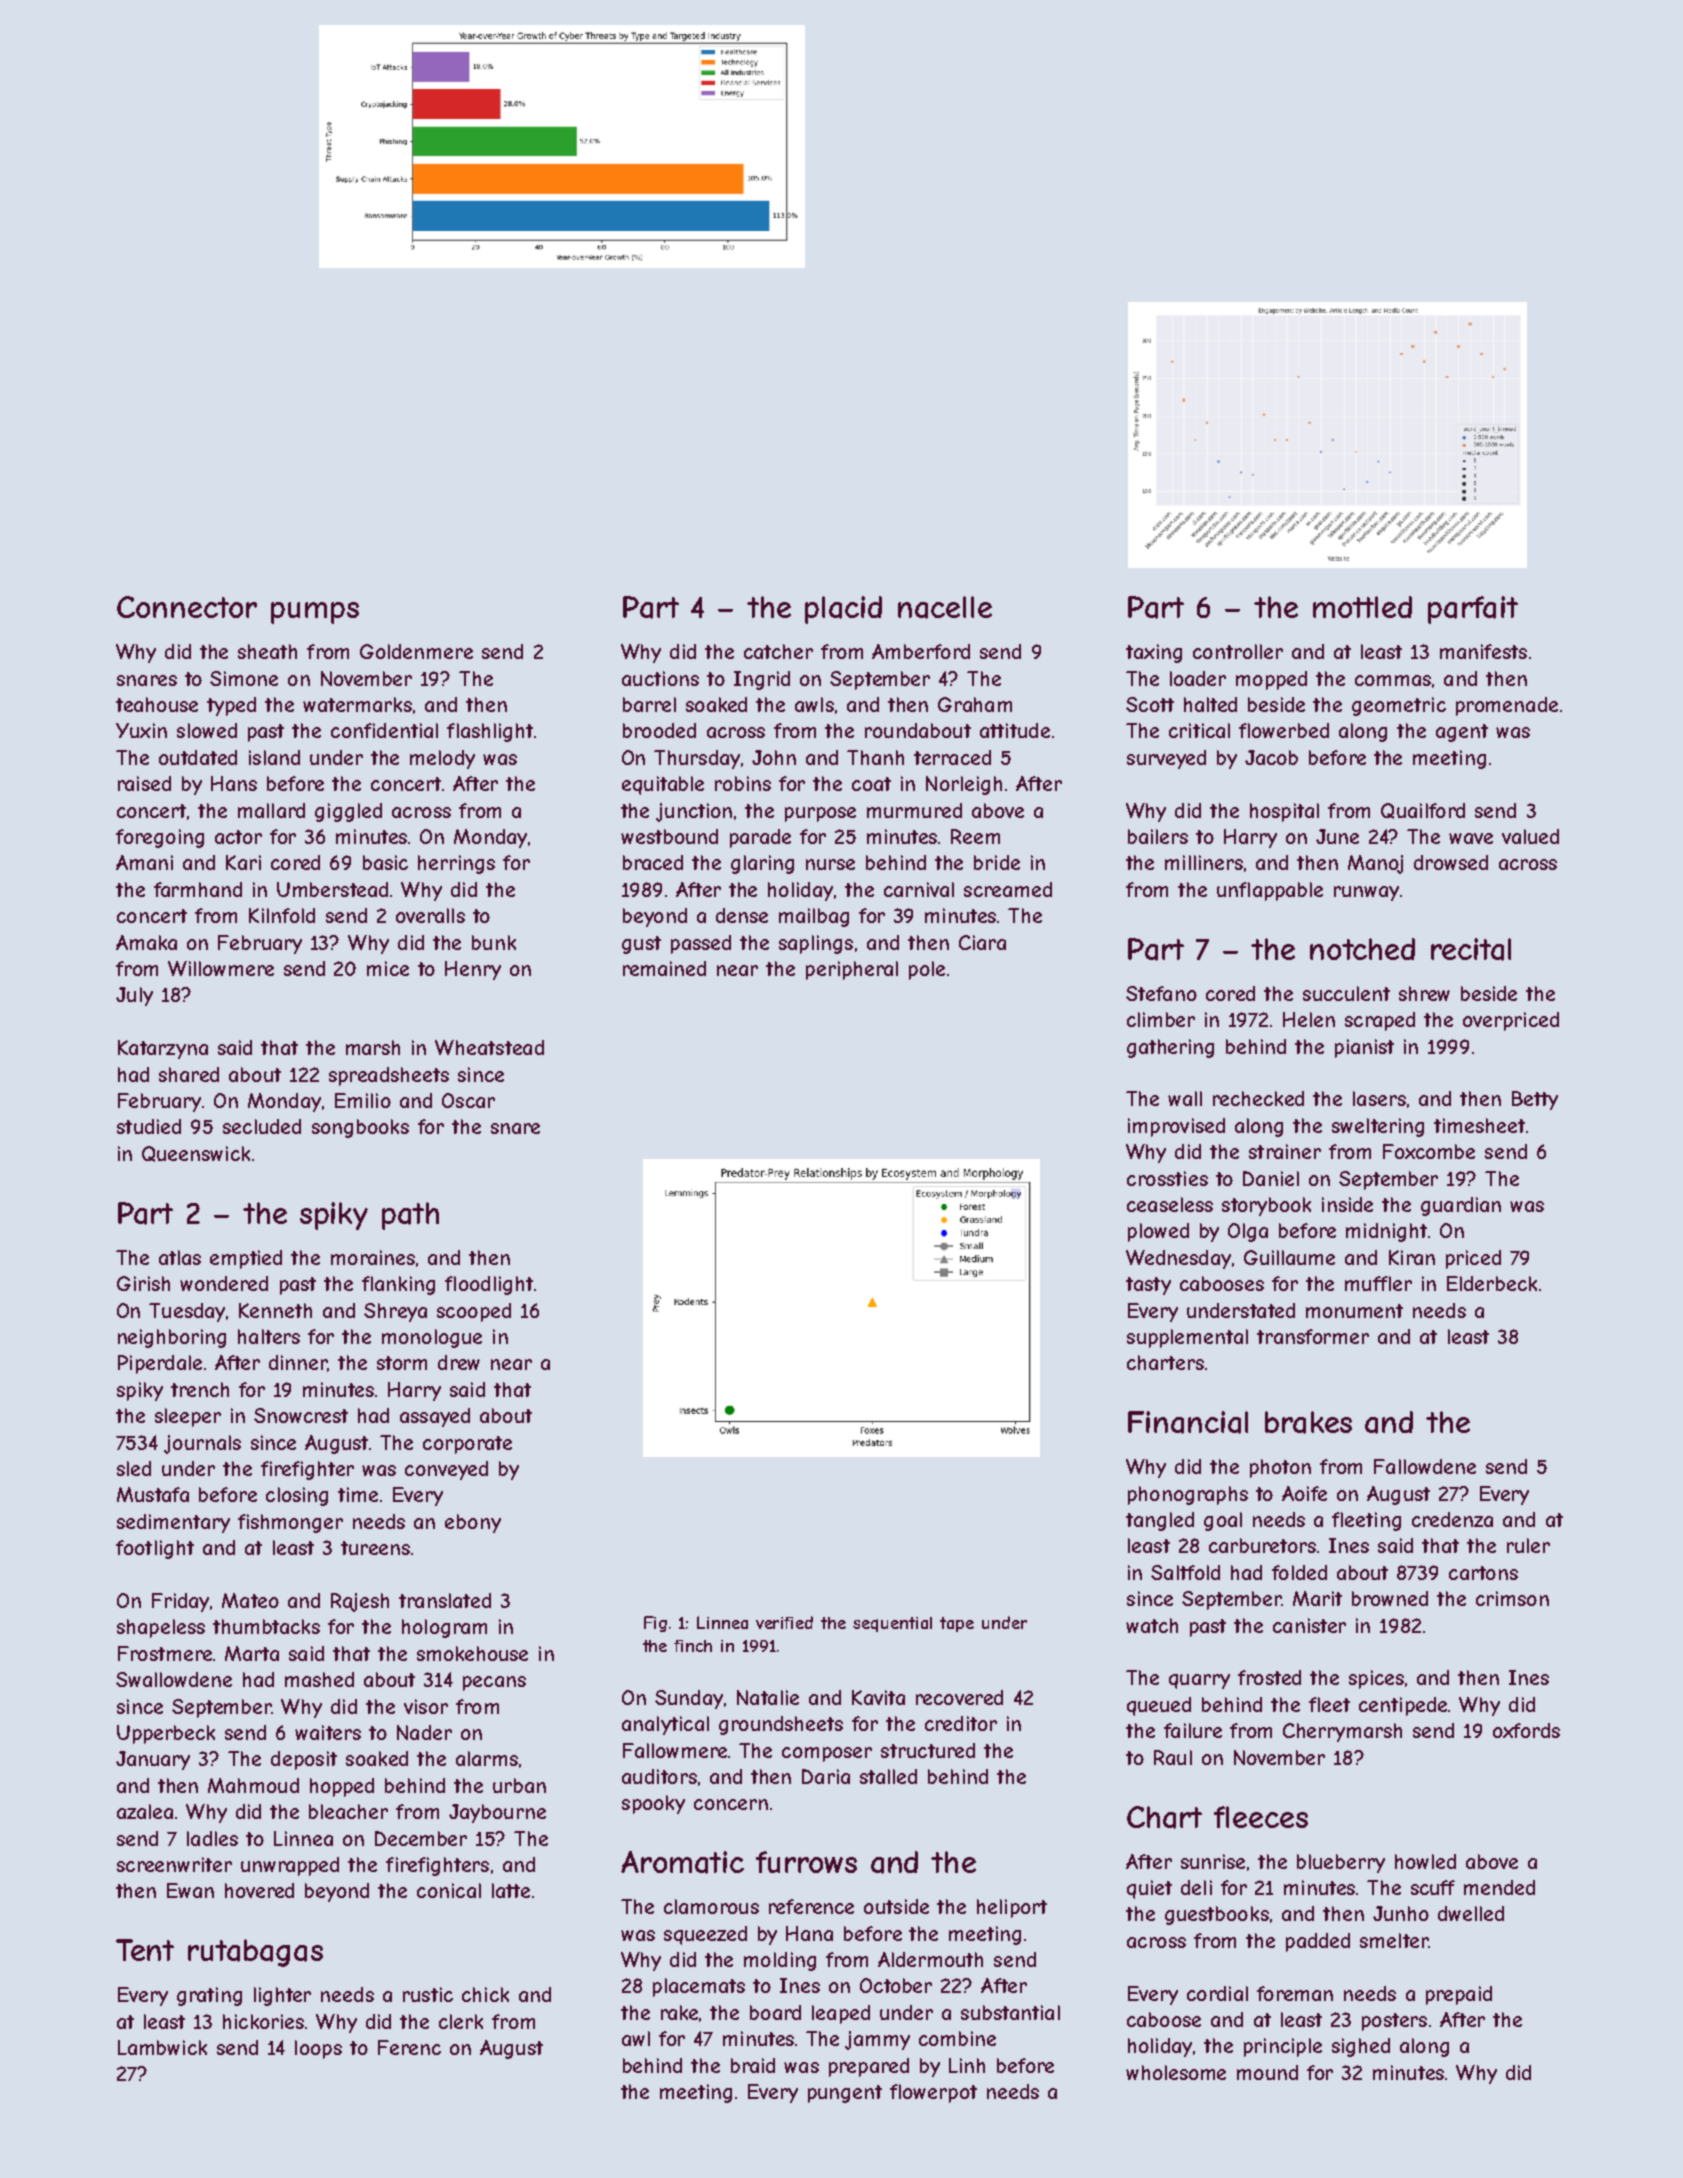  Describe the element at coordinates (1267, 2072) in the document. I see `mound` at that location.
